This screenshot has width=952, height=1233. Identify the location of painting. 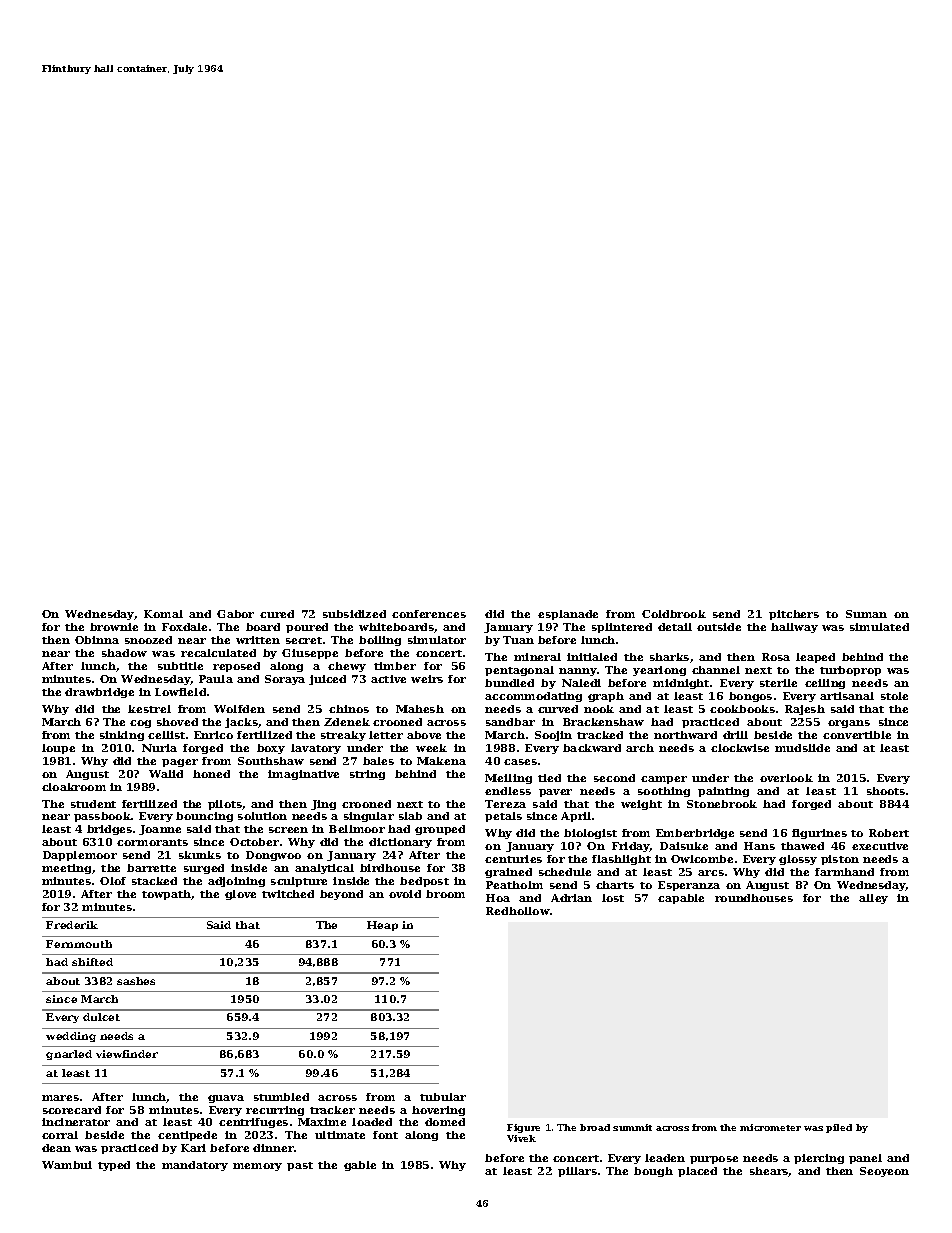
(723, 792).
